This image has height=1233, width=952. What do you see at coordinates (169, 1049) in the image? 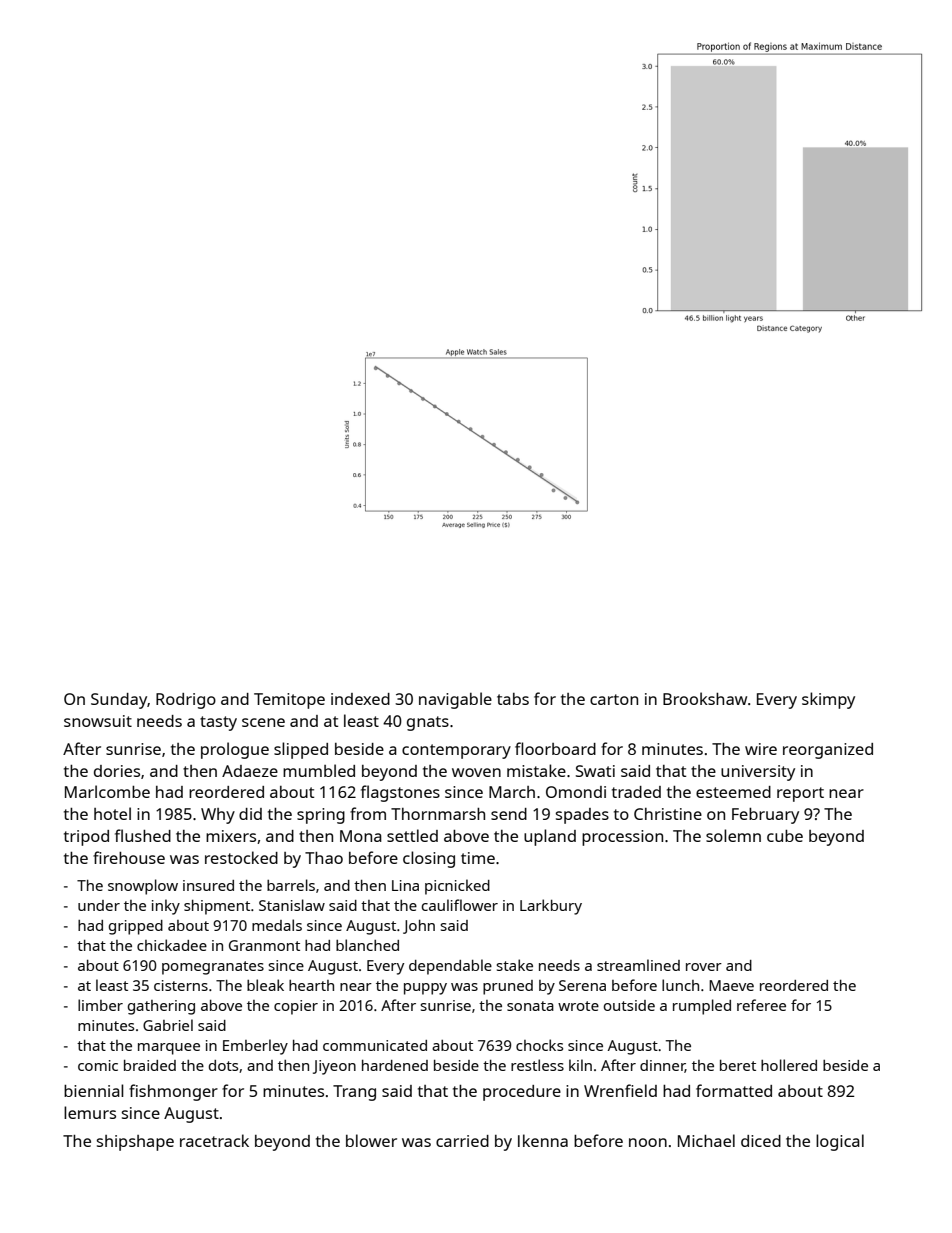
I see `marquee` at bounding box center [169, 1049].
